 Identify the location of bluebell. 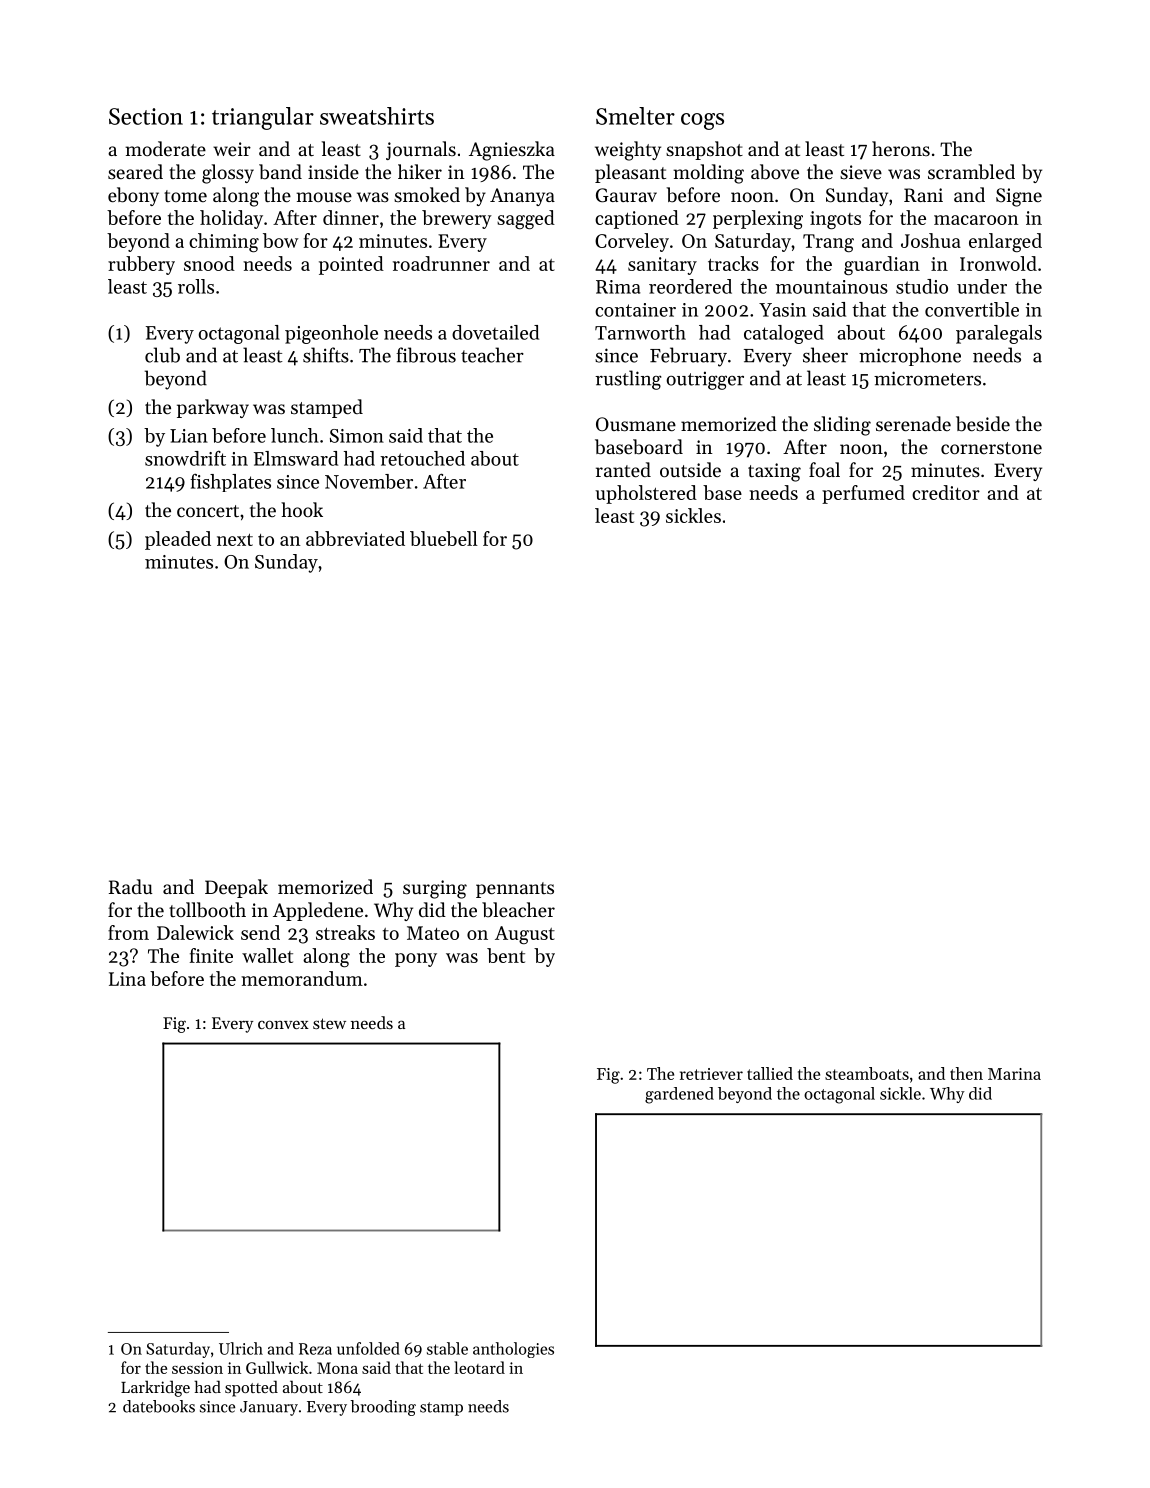
(444, 538).
